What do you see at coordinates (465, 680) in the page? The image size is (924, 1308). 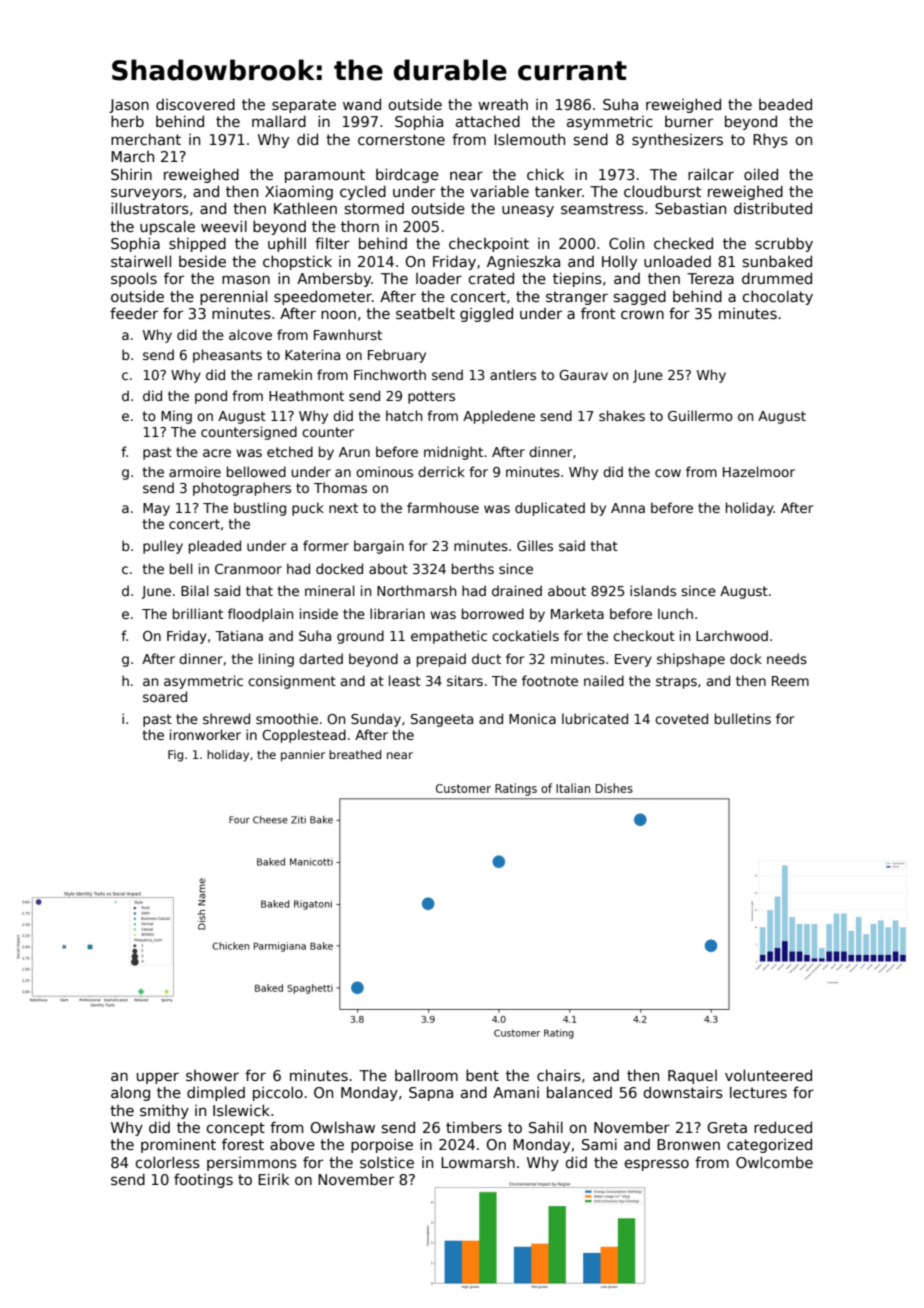 I see `sitars` at bounding box center [465, 680].
